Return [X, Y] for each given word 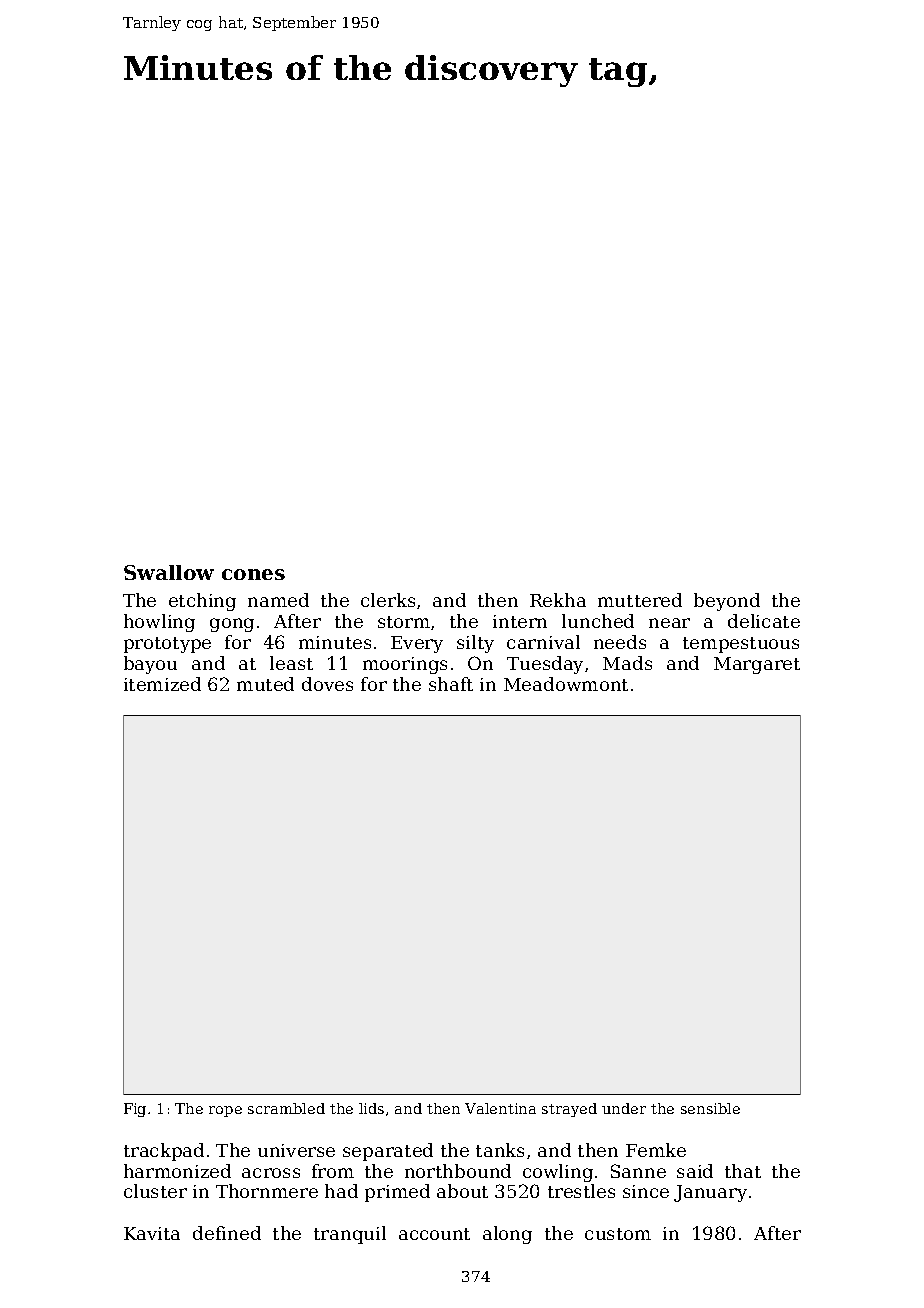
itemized [162, 684]
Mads [627, 663]
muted [265, 684]
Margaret [757, 665]
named [278, 600]
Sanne [638, 1171]
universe [296, 1150]
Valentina [500, 1108]
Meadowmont [566, 684]
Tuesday [545, 665]
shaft [451, 684]
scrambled [286, 1108]
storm [404, 622]
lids [371, 1108]
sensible [710, 1108]
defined [227, 1233]
